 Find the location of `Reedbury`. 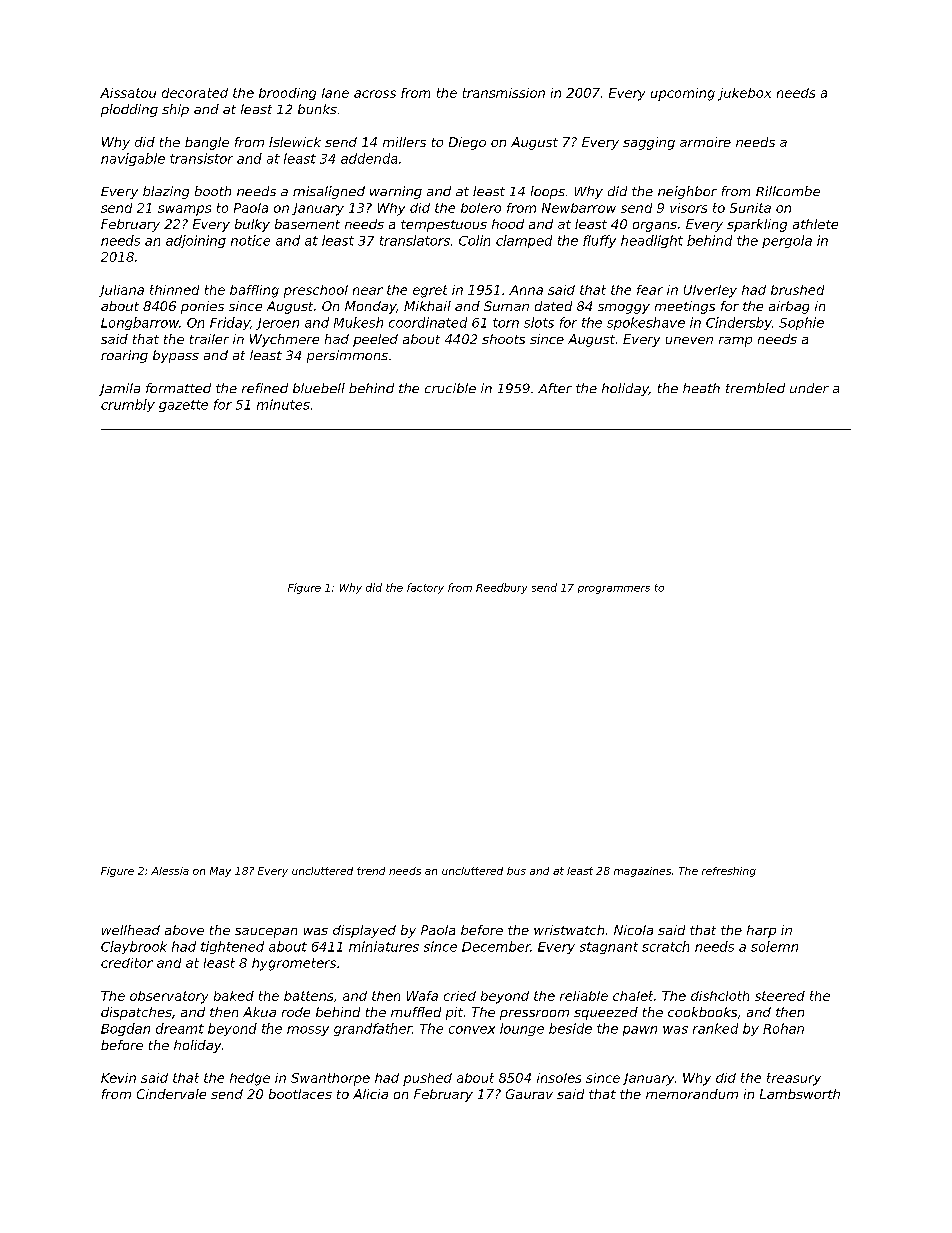

Reedbury is located at coordinates (501, 588).
